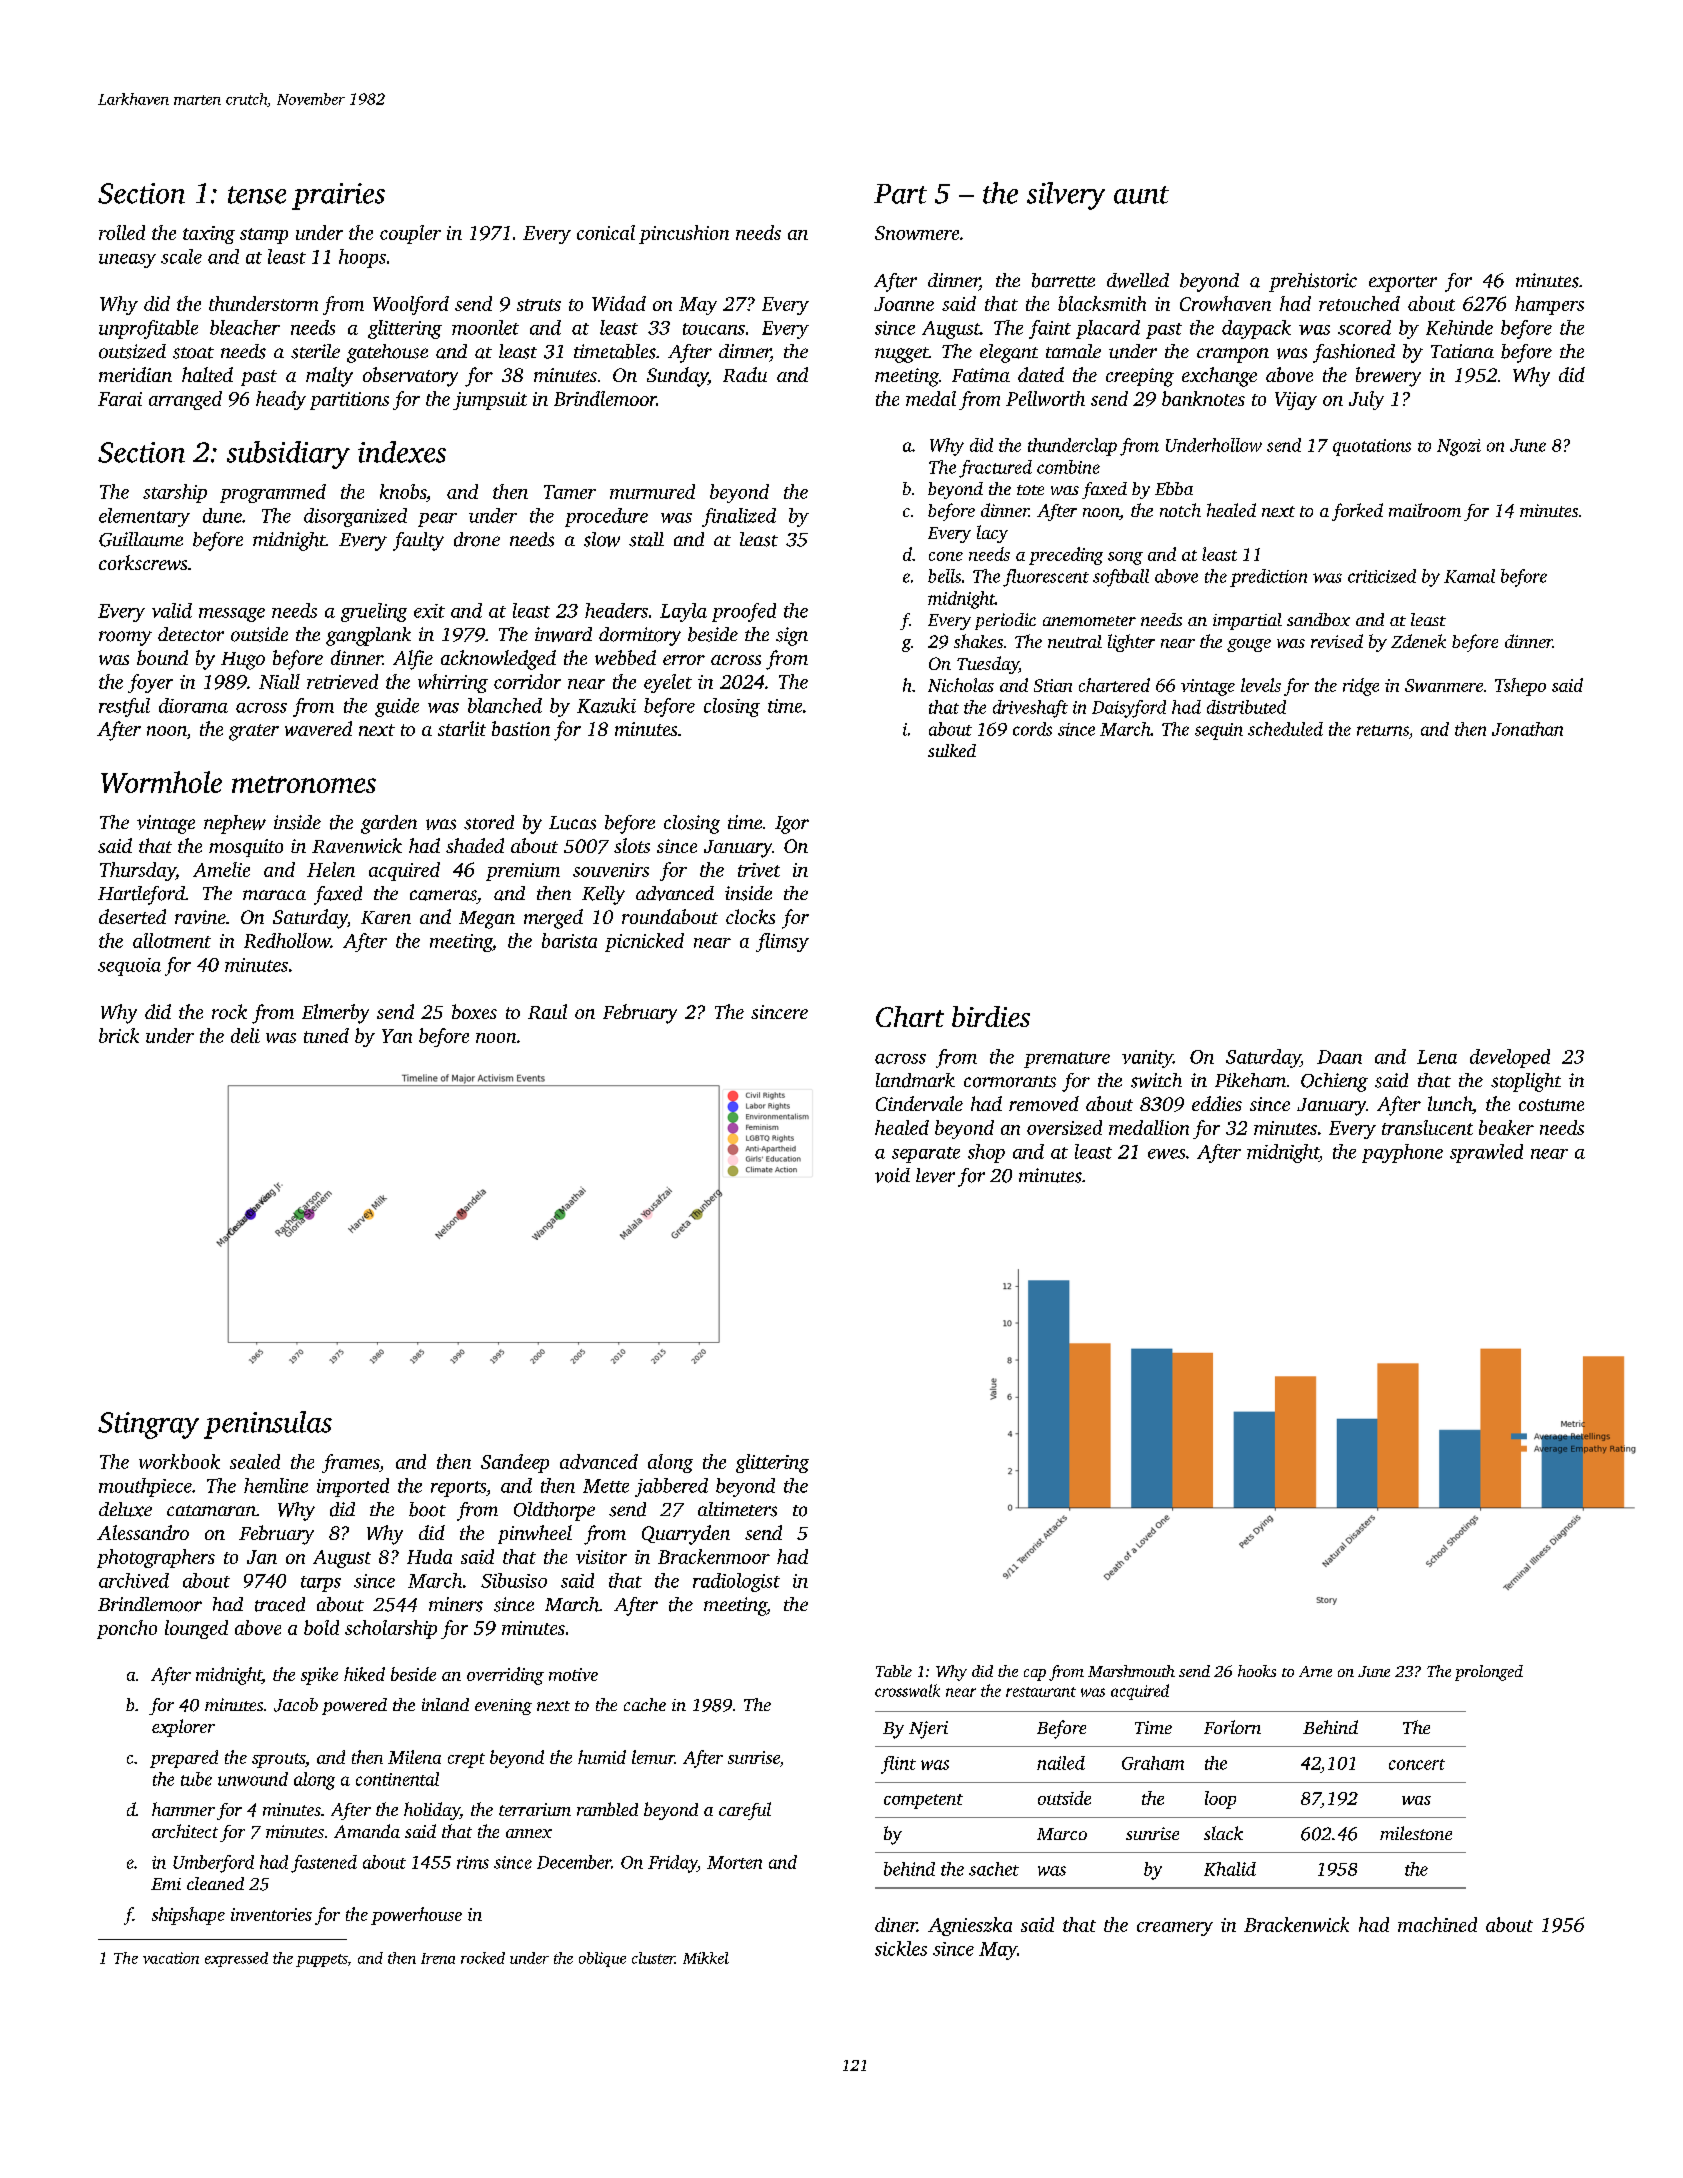 The height and width of the page is (2178, 1683). What do you see at coordinates (1141, 195) in the page?
I see `aunt` at bounding box center [1141, 195].
